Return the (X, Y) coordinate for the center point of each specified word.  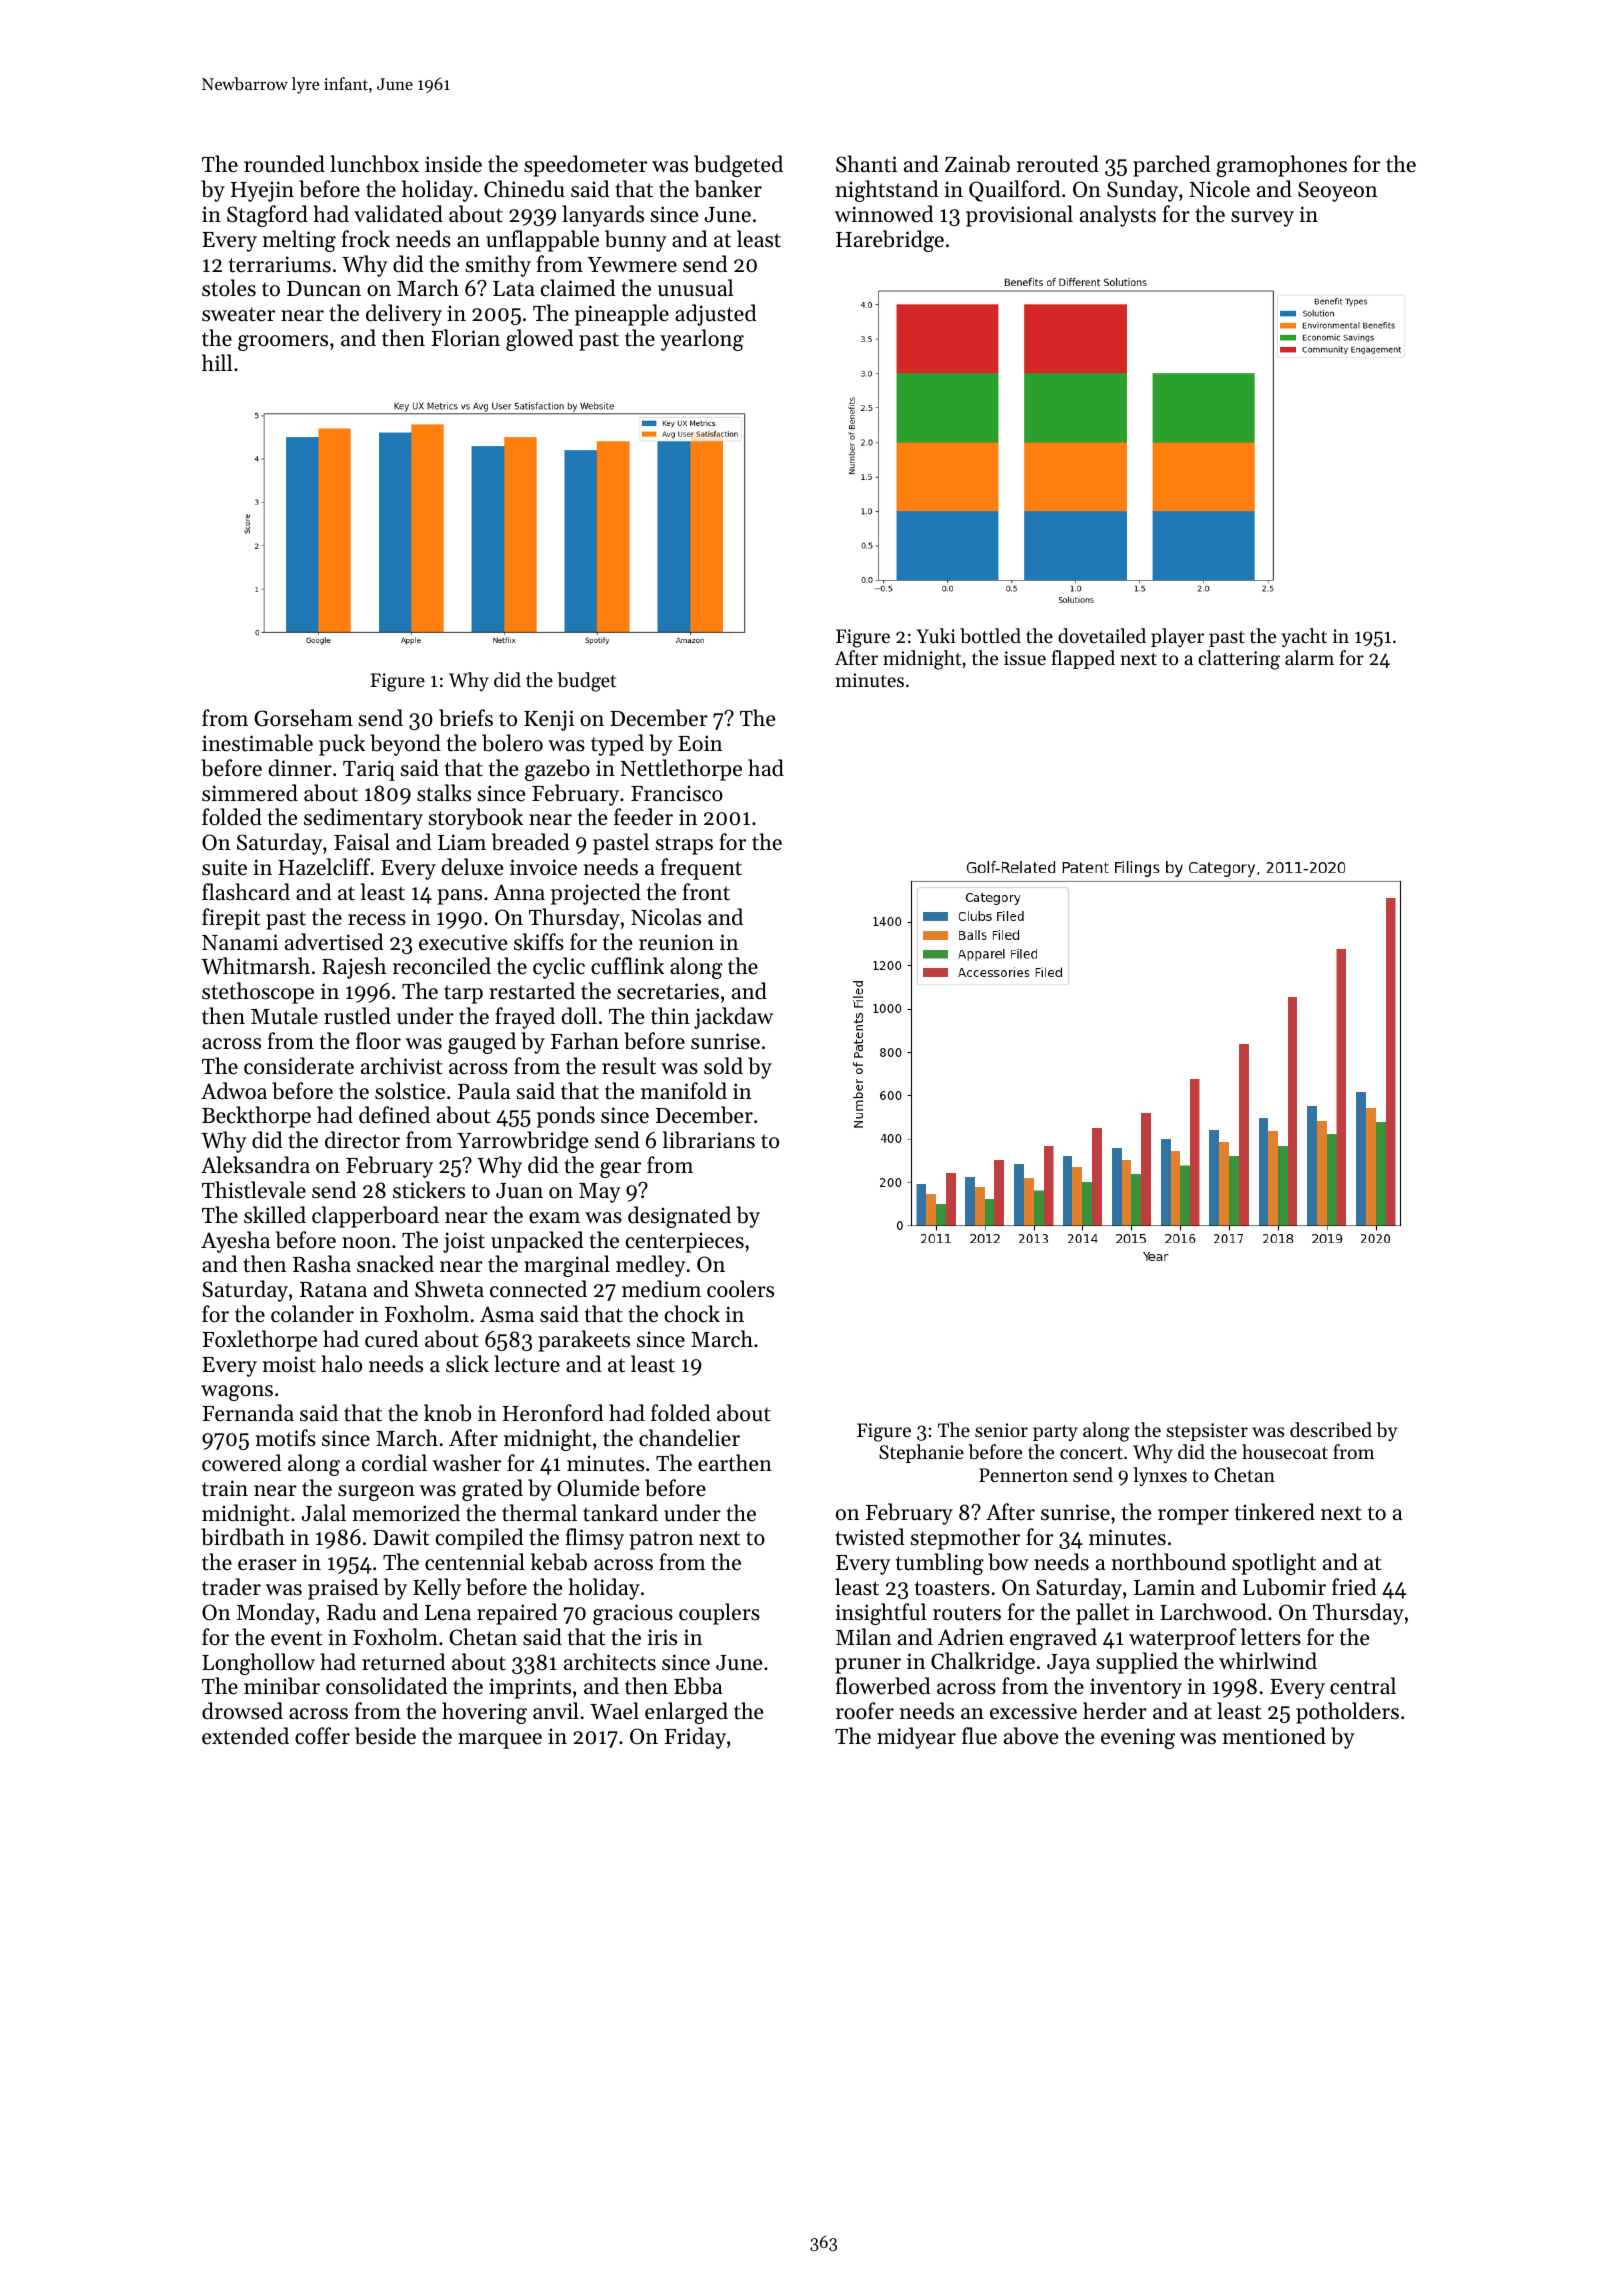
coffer (322, 1736)
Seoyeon (1337, 191)
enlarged (686, 1713)
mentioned (1274, 1736)
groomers (283, 343)
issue (1025, 658)
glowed (540, 340)
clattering (1239, 660)
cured (392, 1339)
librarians (709, 1140)
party (1055, 1433)
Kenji (549, 720)
